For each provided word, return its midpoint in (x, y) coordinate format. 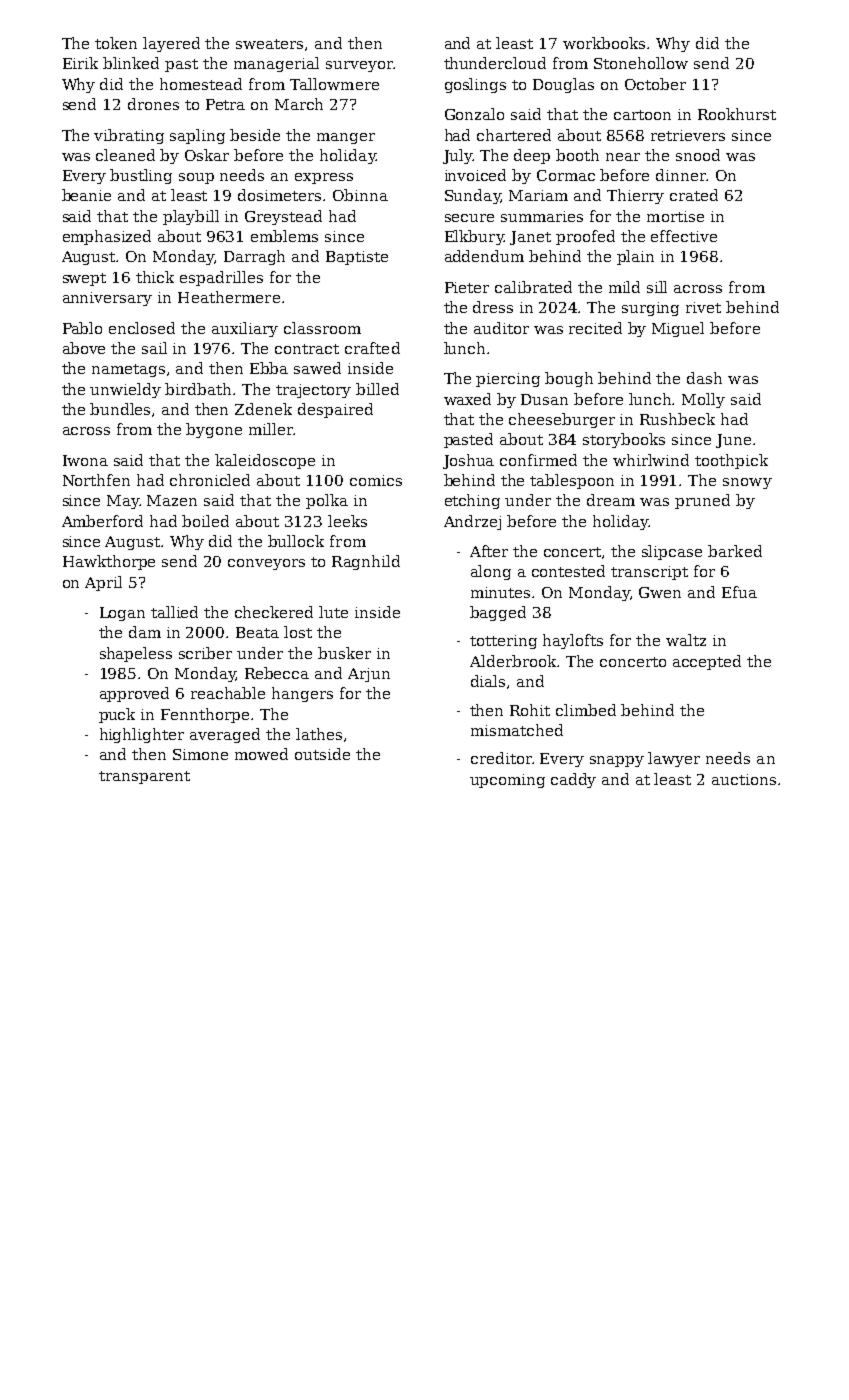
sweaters (269, 44)
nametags (128, 370)
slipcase (672, 552)
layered (171, 44)
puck (117, 715)
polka (327, 501)
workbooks (604, 43)
